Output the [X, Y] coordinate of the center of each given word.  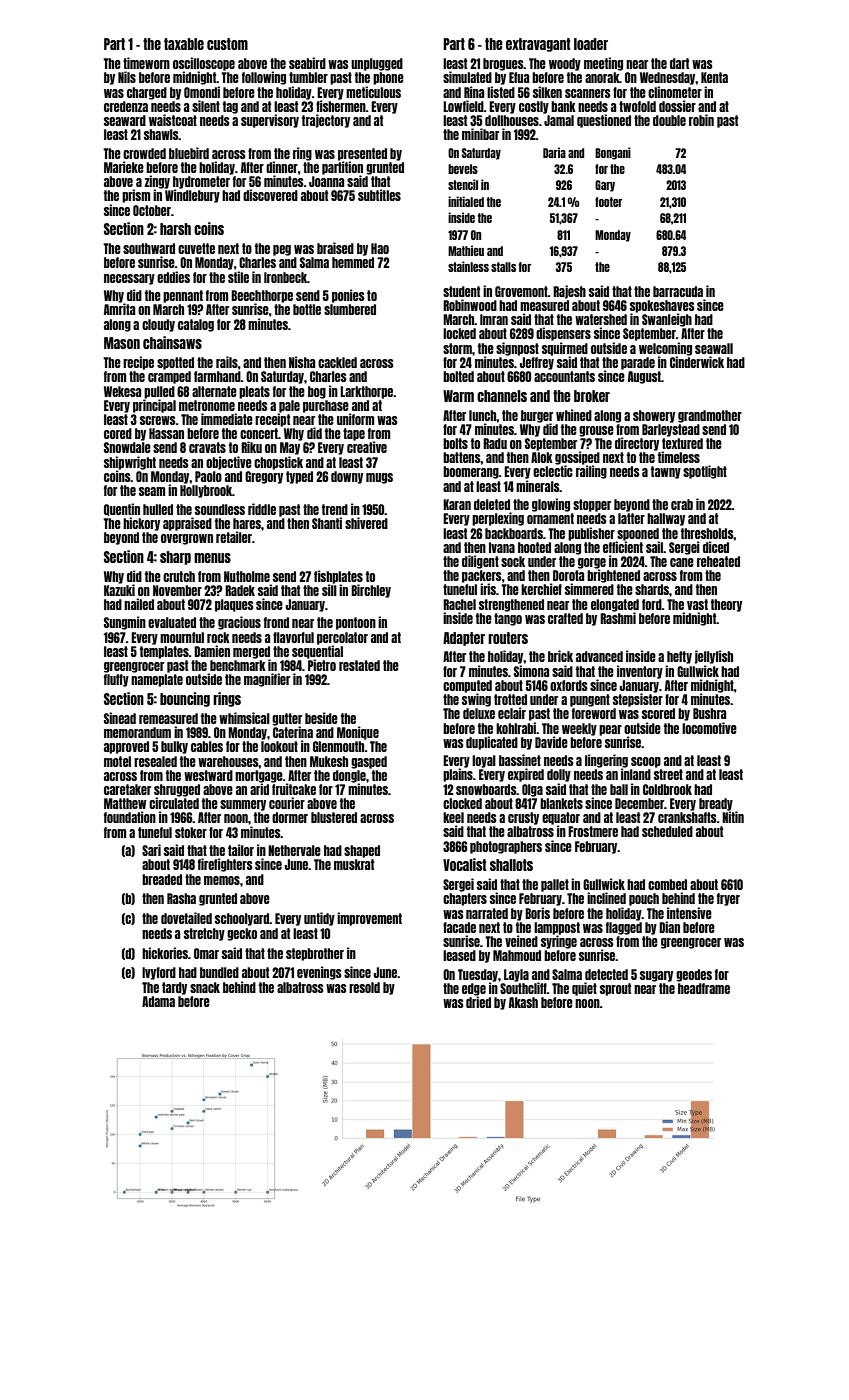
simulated [467, 77]
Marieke [124, 167]
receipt [272, 420]
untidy [319, 919]
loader [591, 44]
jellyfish [714, 657]
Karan [457, 504]
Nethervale [294, 850]
